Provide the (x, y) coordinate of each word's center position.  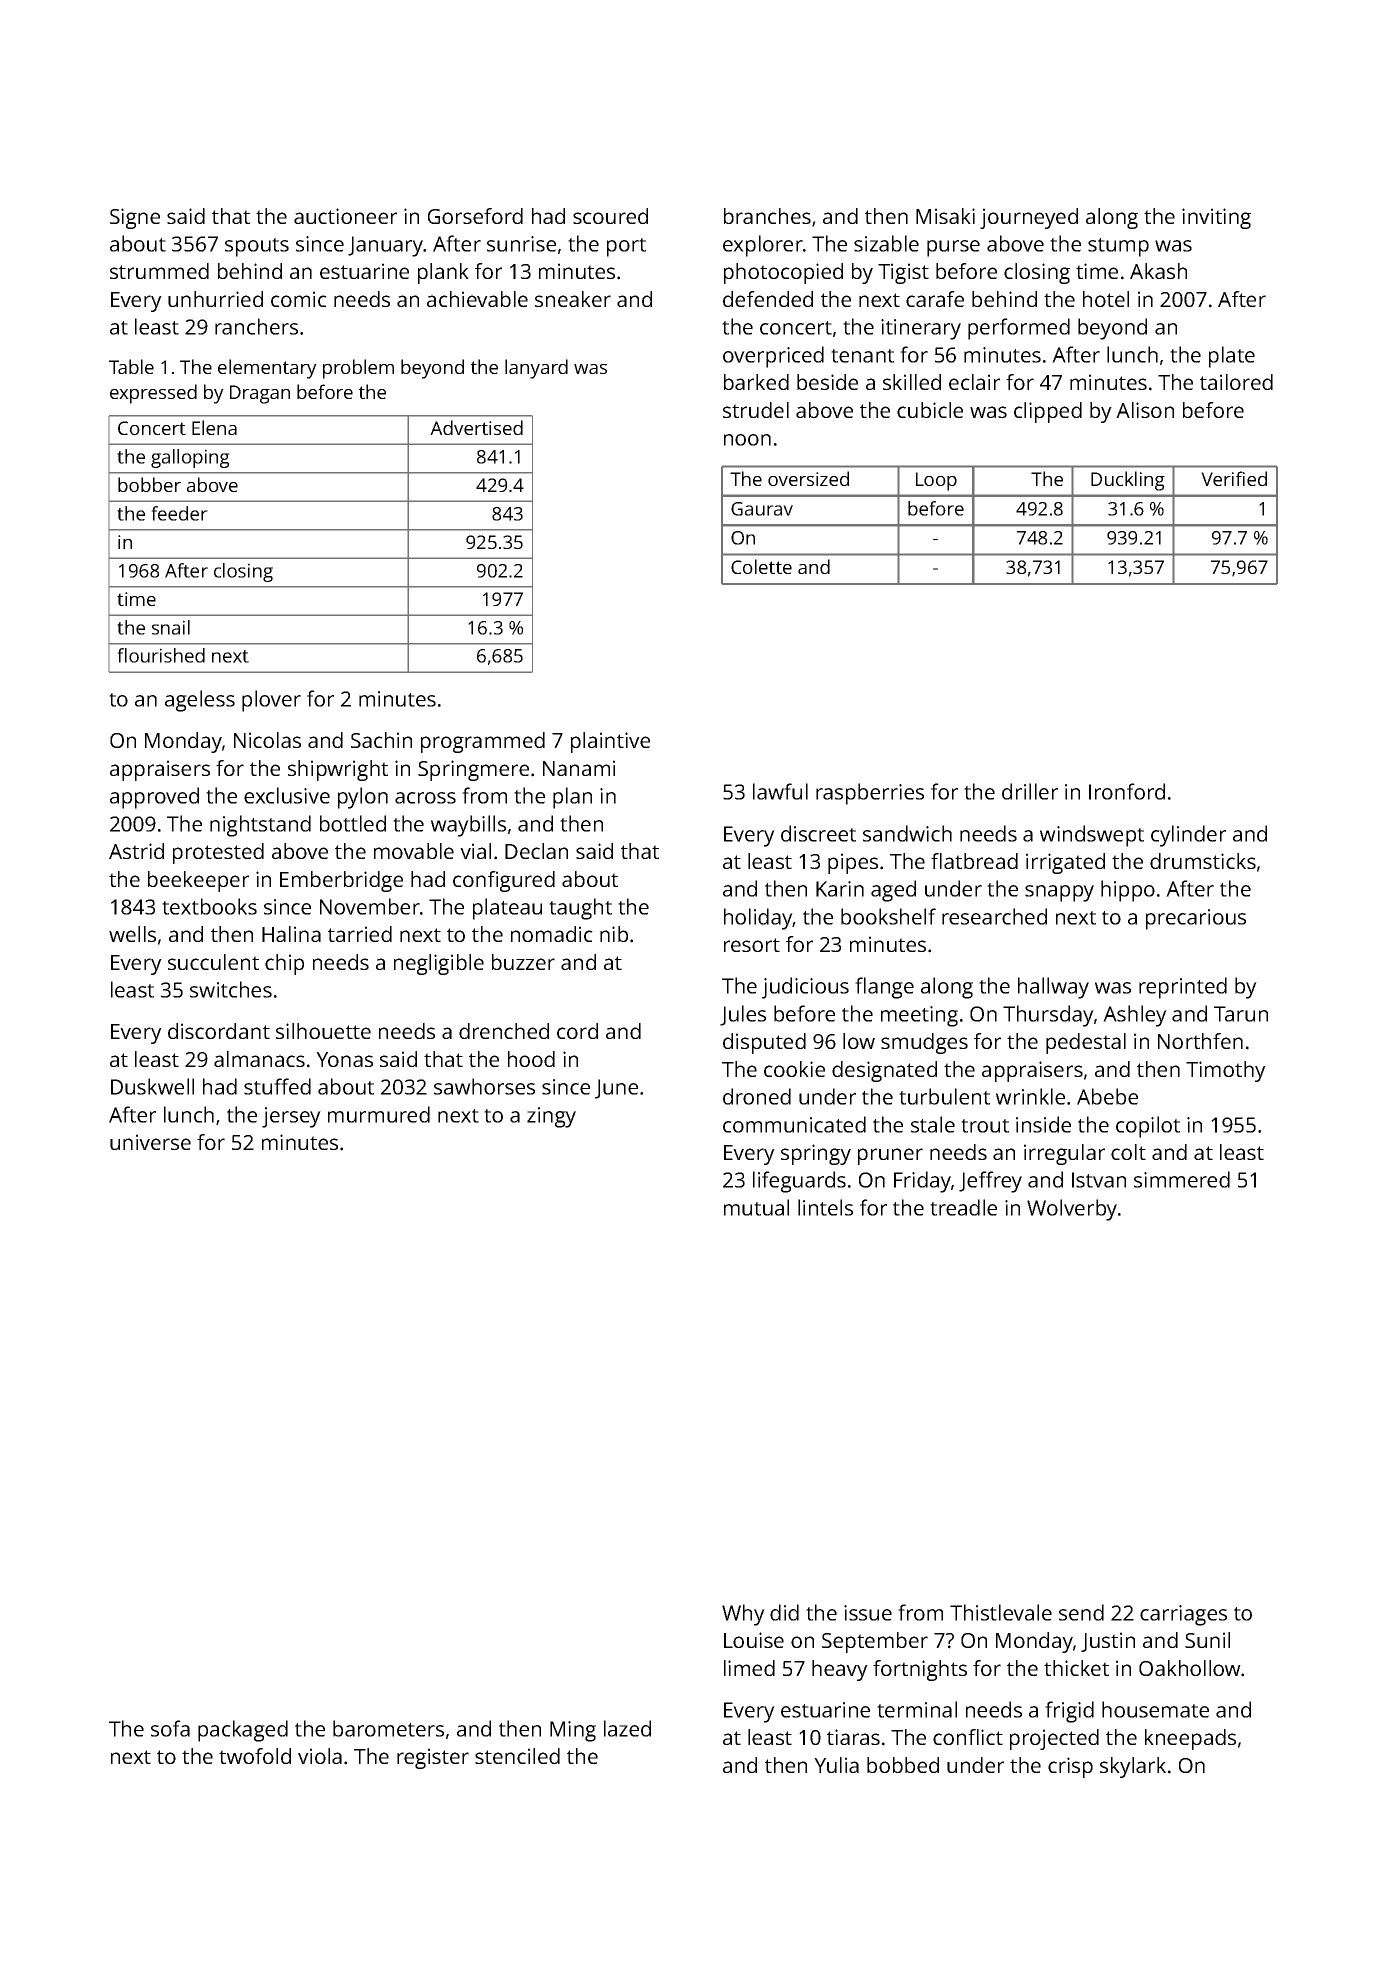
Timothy (1226, 1071)
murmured (379, 1114)
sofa (170, 1728)
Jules (743, 1015)
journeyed (1029, 218)
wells (132, 934)
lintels (825, 1207)
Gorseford (475, 216)
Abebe (1107, 1096)
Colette (761, 566)
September (875, 1642)
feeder (179, 513)
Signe (135, 218)
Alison (1145, 410)
